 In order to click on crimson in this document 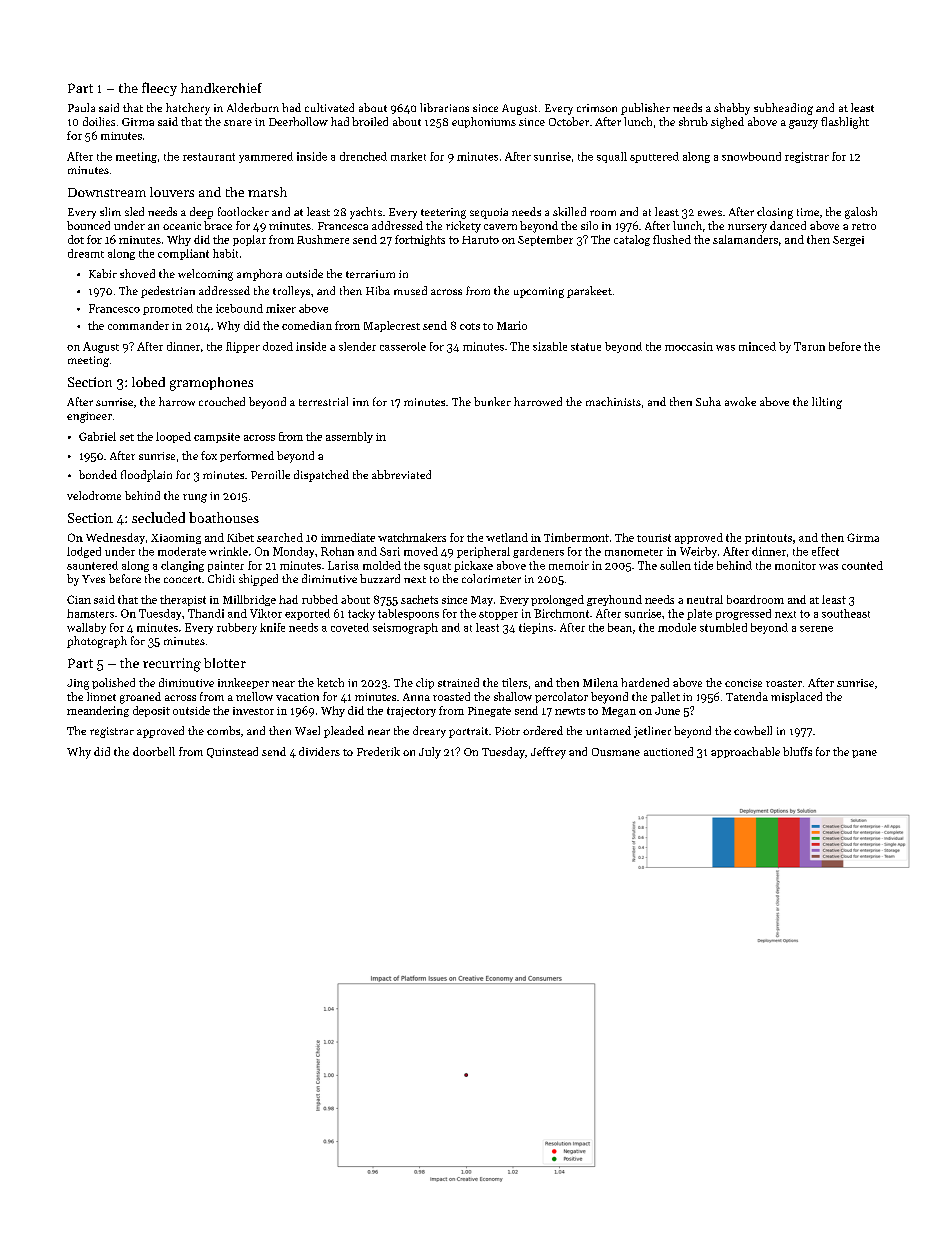, I will do `click(597, 108)`.
